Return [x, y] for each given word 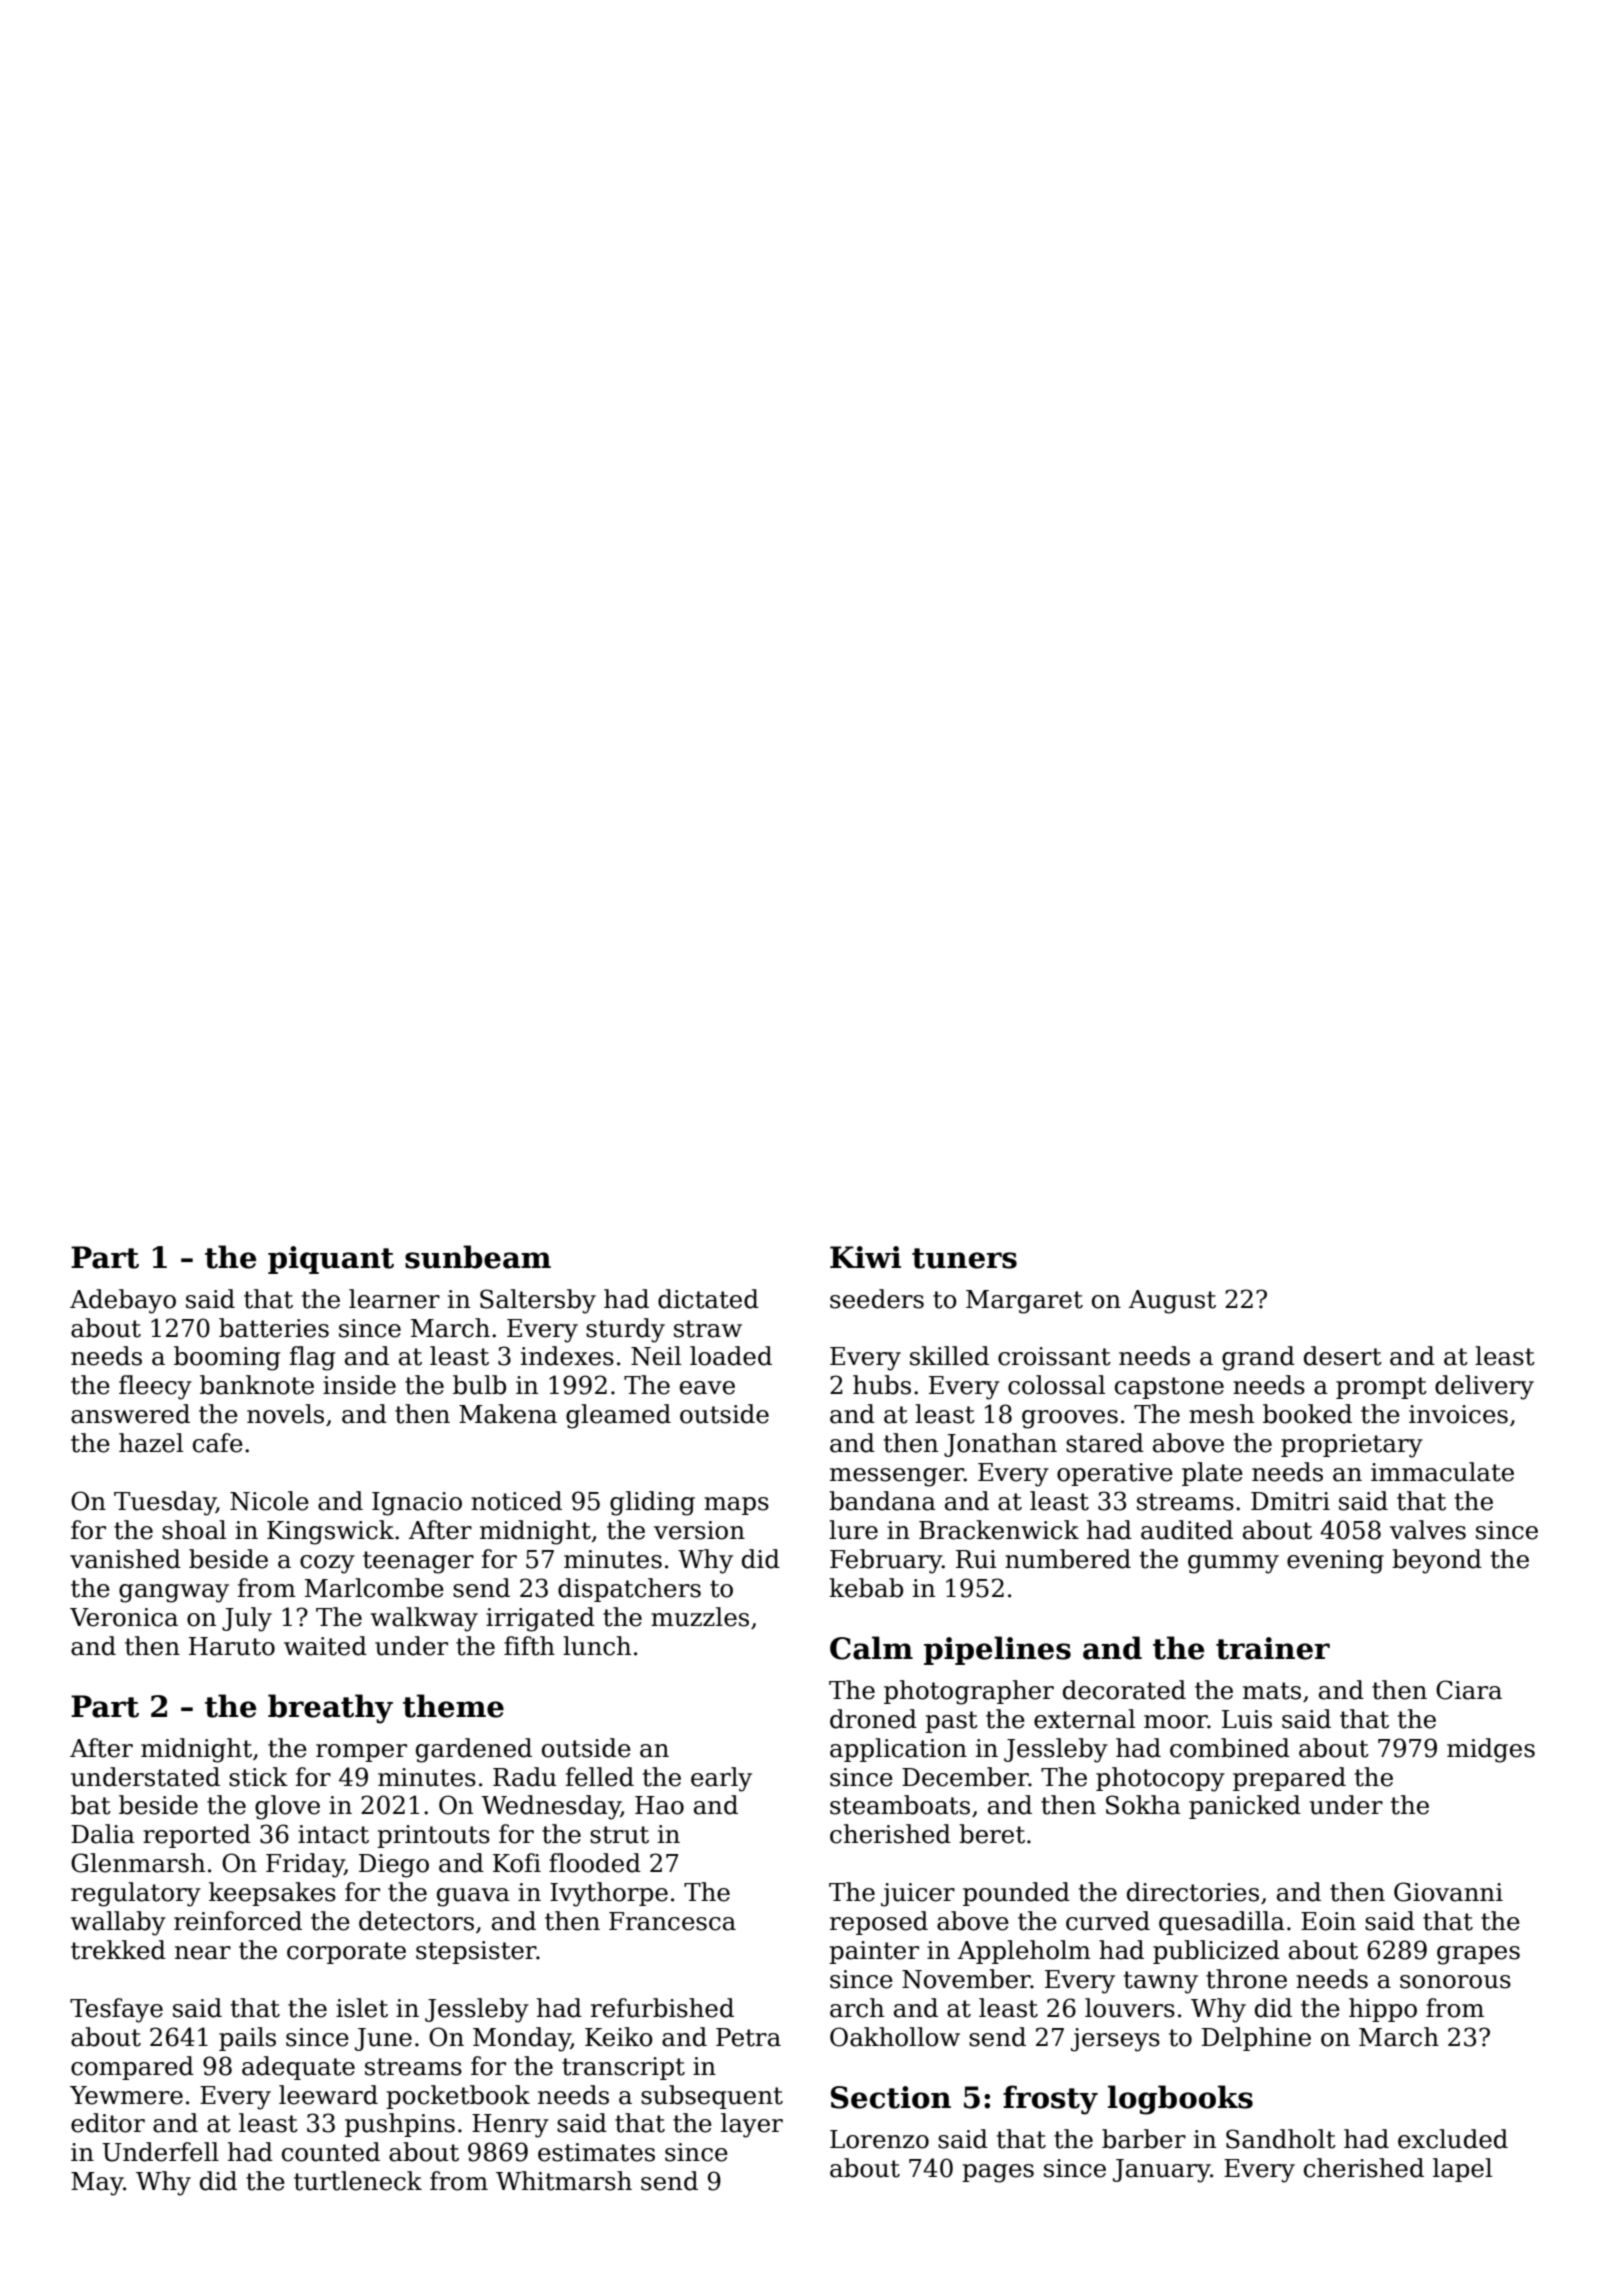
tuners [964, 1258]
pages [998, 2173]
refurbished [662, 2008]
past [951, 1722]
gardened [474, 1750]
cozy [327, 1564]
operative [1115, 1474]
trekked [118, 1950]
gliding [652, 1503]
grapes [1478, 1955]
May [97, 2184]
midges [1491, 1750]
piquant [331, 1260]
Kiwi [865, 1257]
